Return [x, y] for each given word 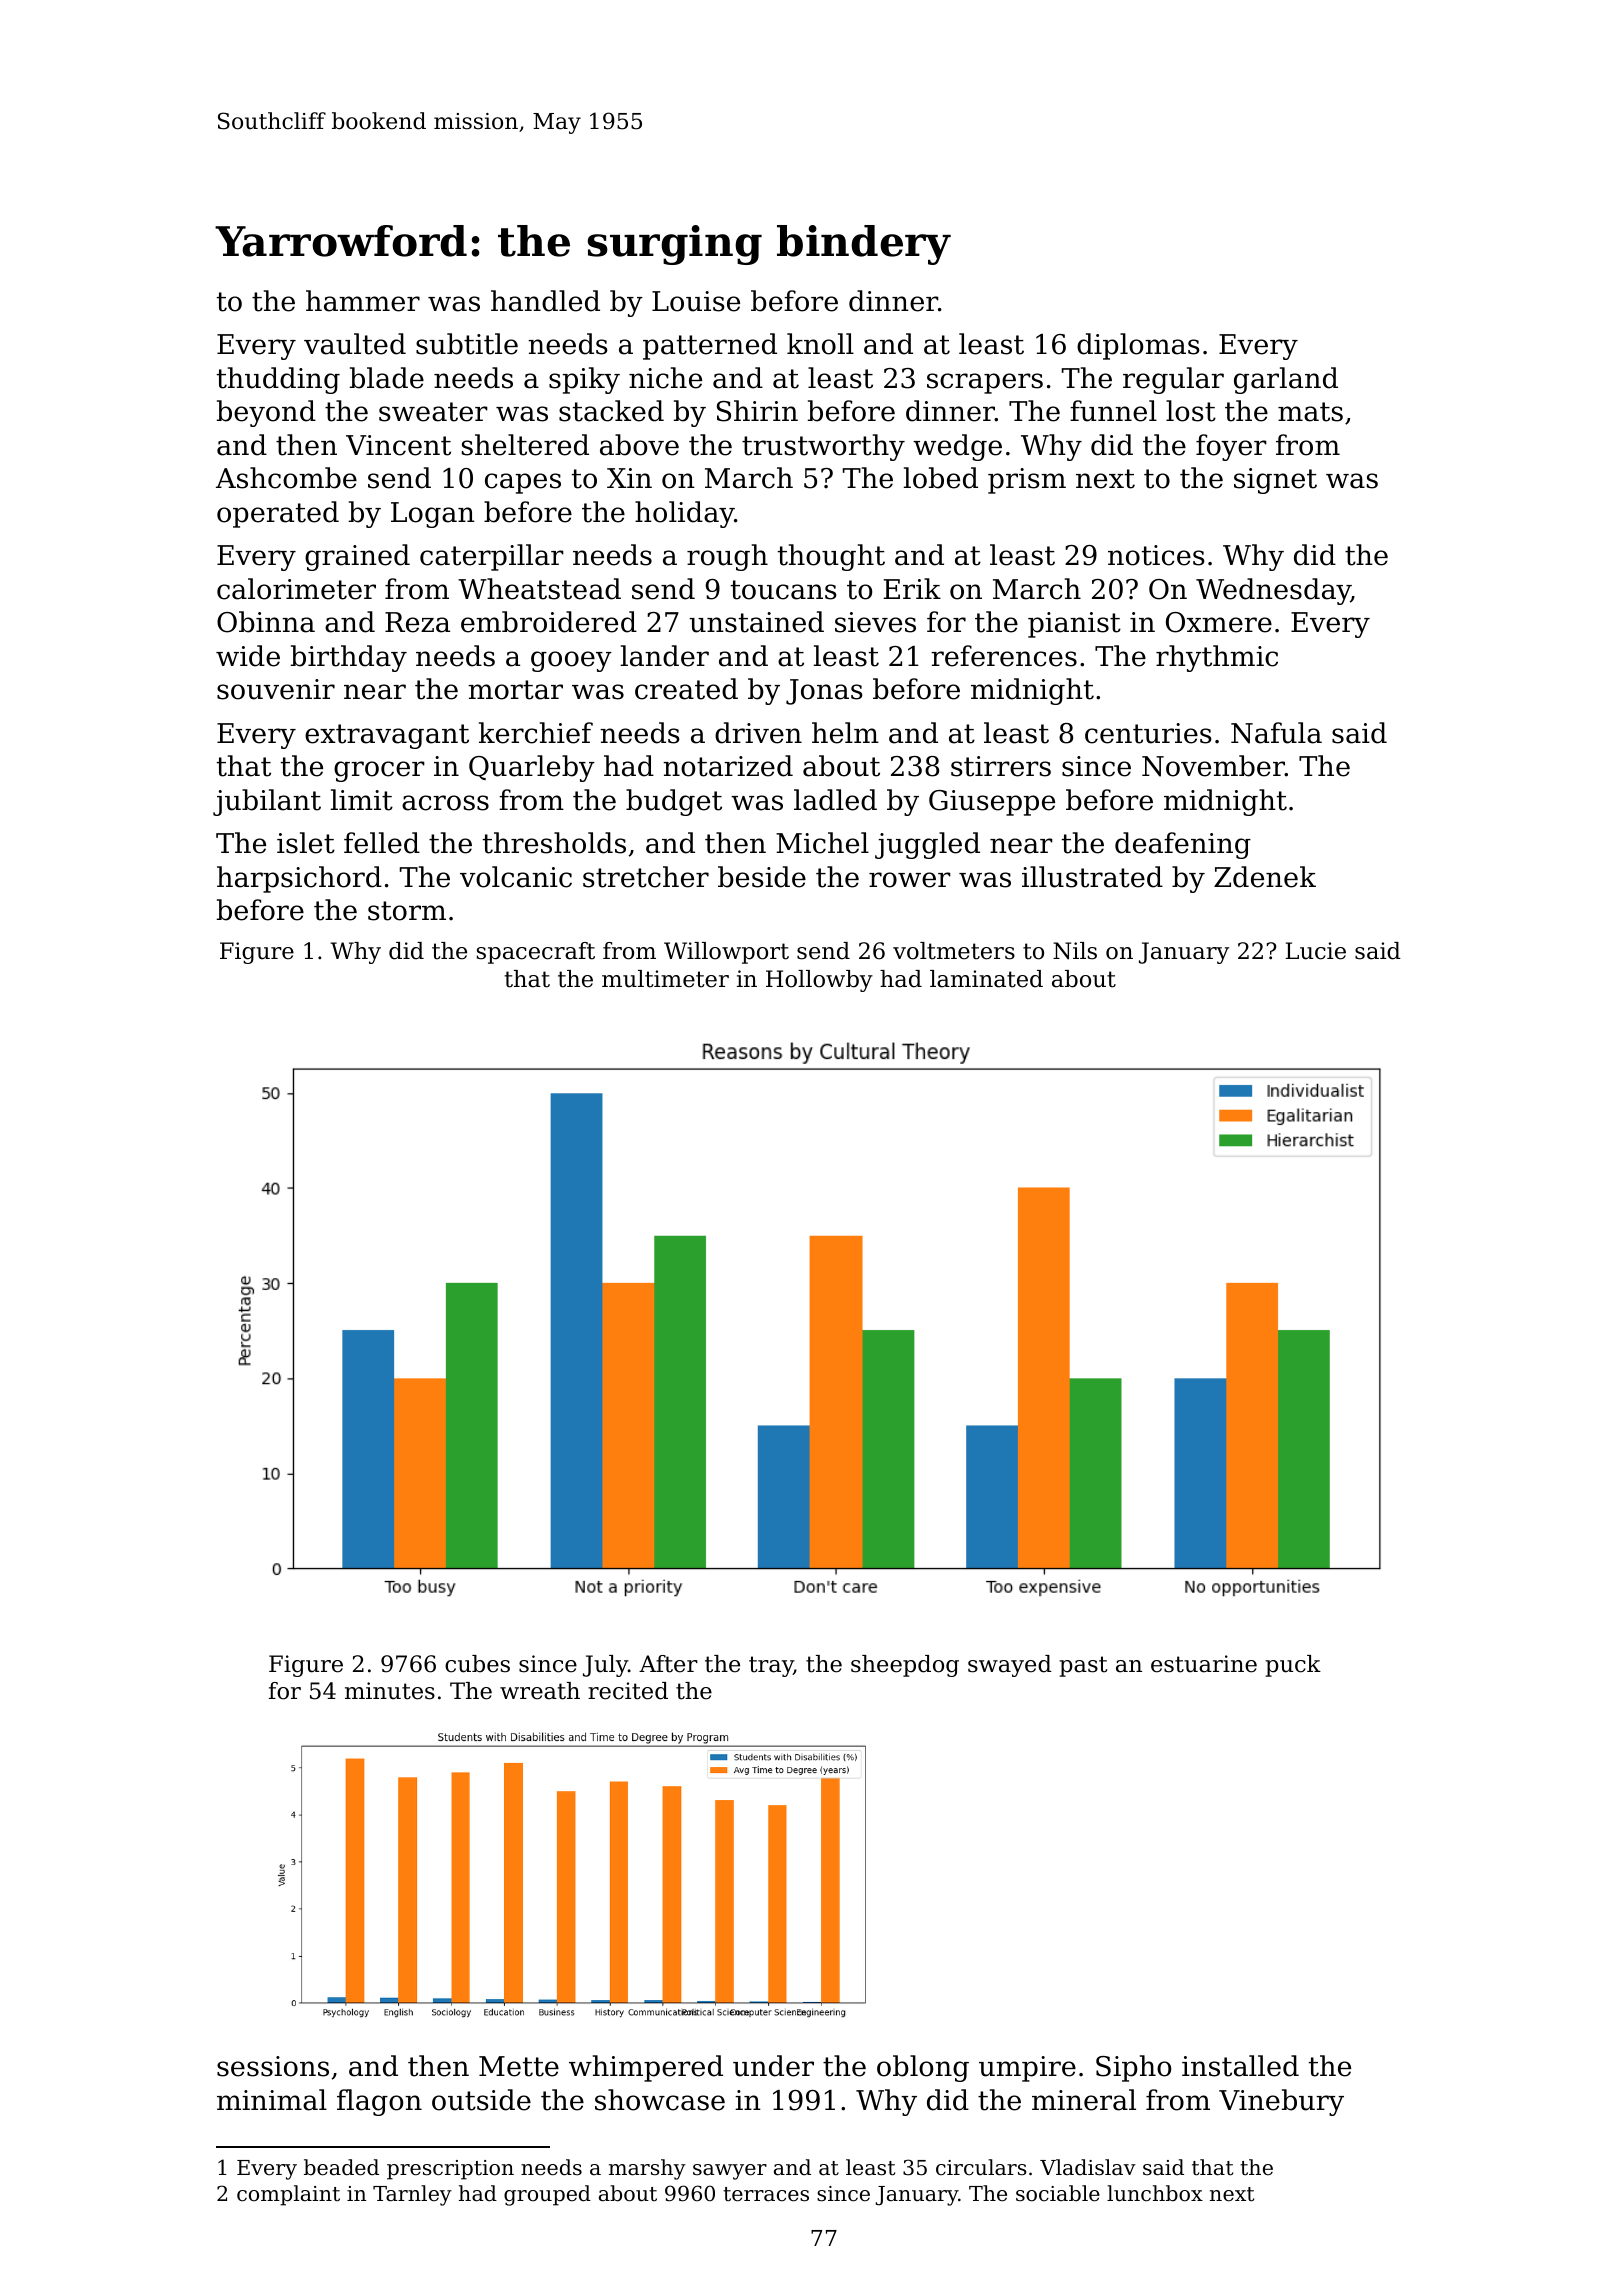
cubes [477, 1664]
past [1083, 1666]
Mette [519, 2066]
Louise [696, 301]
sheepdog [905, 1666]
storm [407, 911]
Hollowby [819, 981]
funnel [1113, 411]
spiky [584, 380]
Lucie [1315, 951]
